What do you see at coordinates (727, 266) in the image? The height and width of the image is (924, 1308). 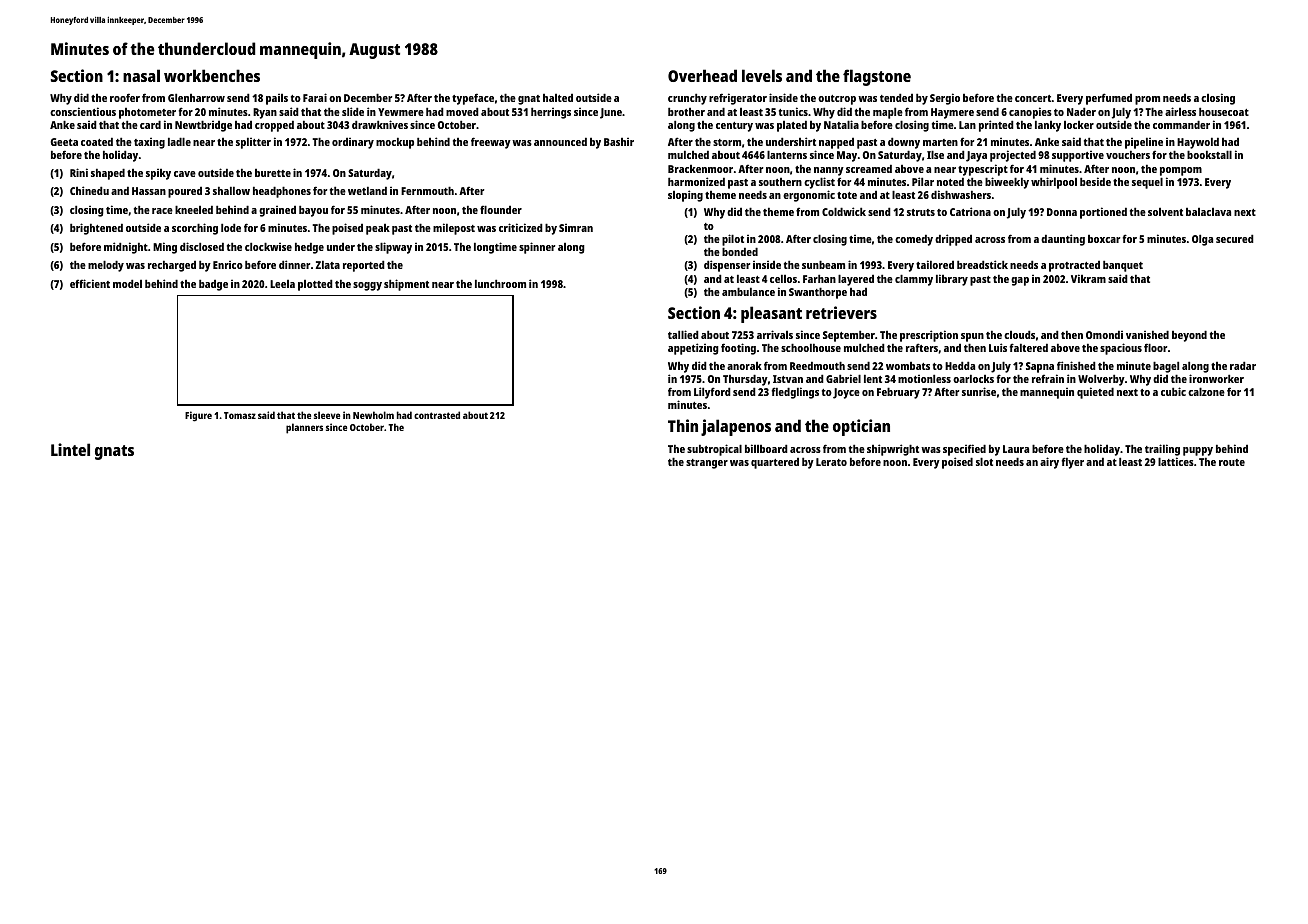 I see `dispenser` at bounding box center [727, 266].
